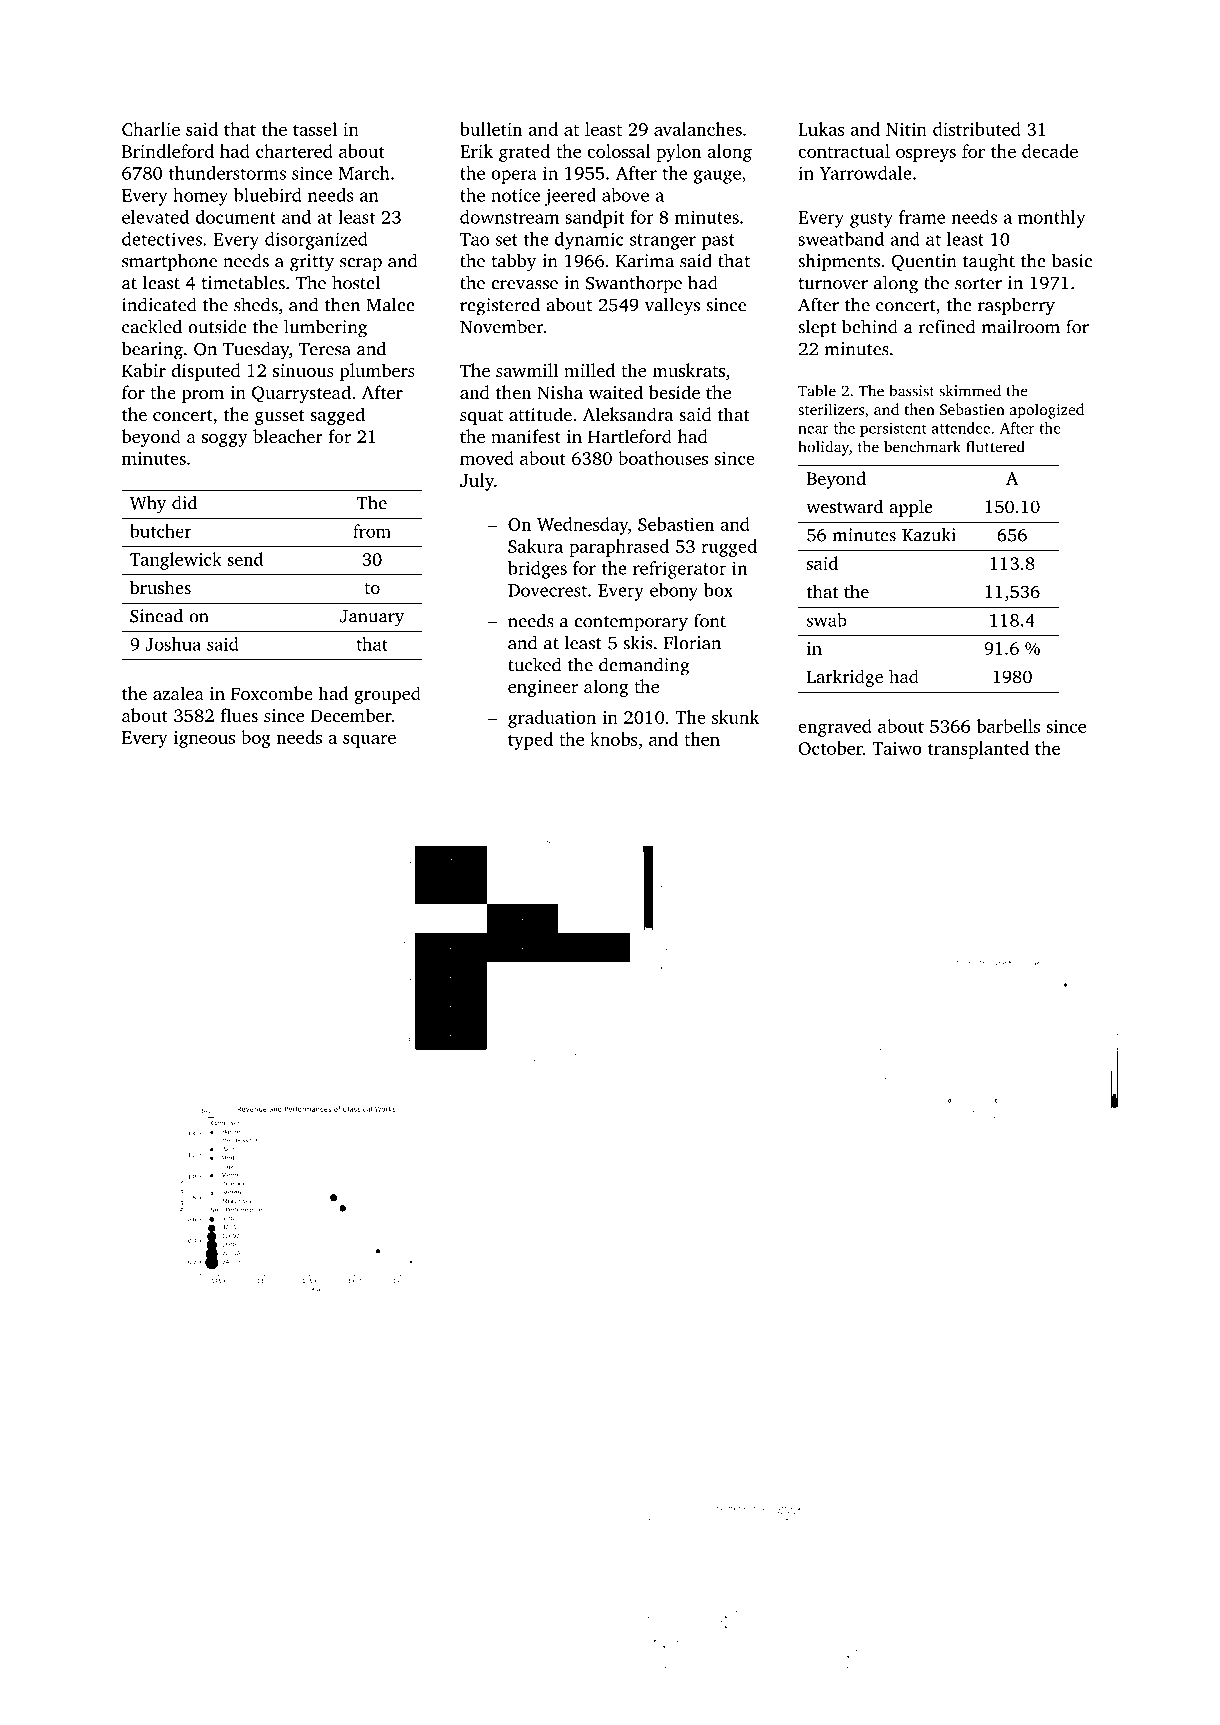 The image size is (1220, 1725). I want to click on apple, so click(911, 508).
